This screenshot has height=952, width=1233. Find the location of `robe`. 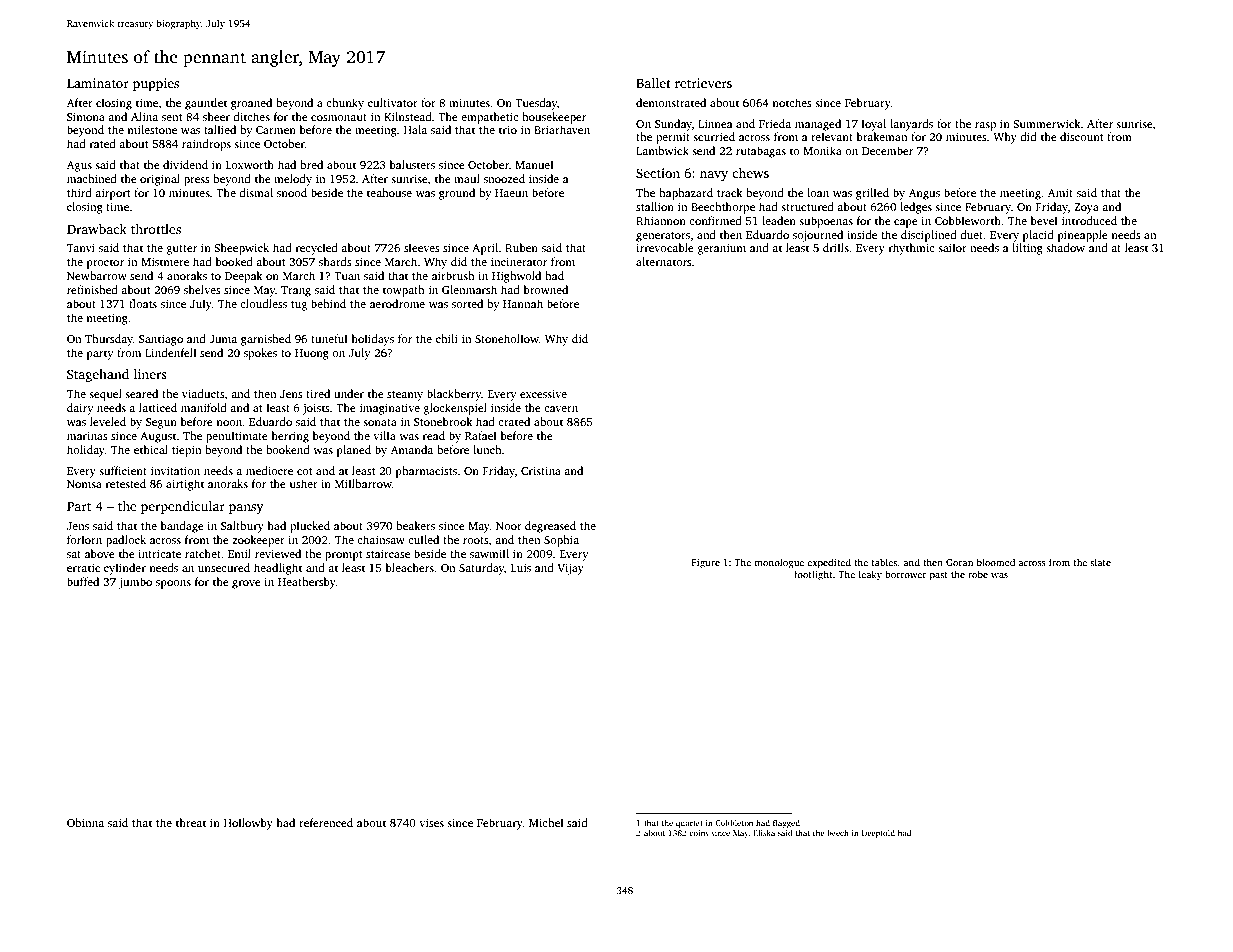

robe is located at coordinates (978, 574).
